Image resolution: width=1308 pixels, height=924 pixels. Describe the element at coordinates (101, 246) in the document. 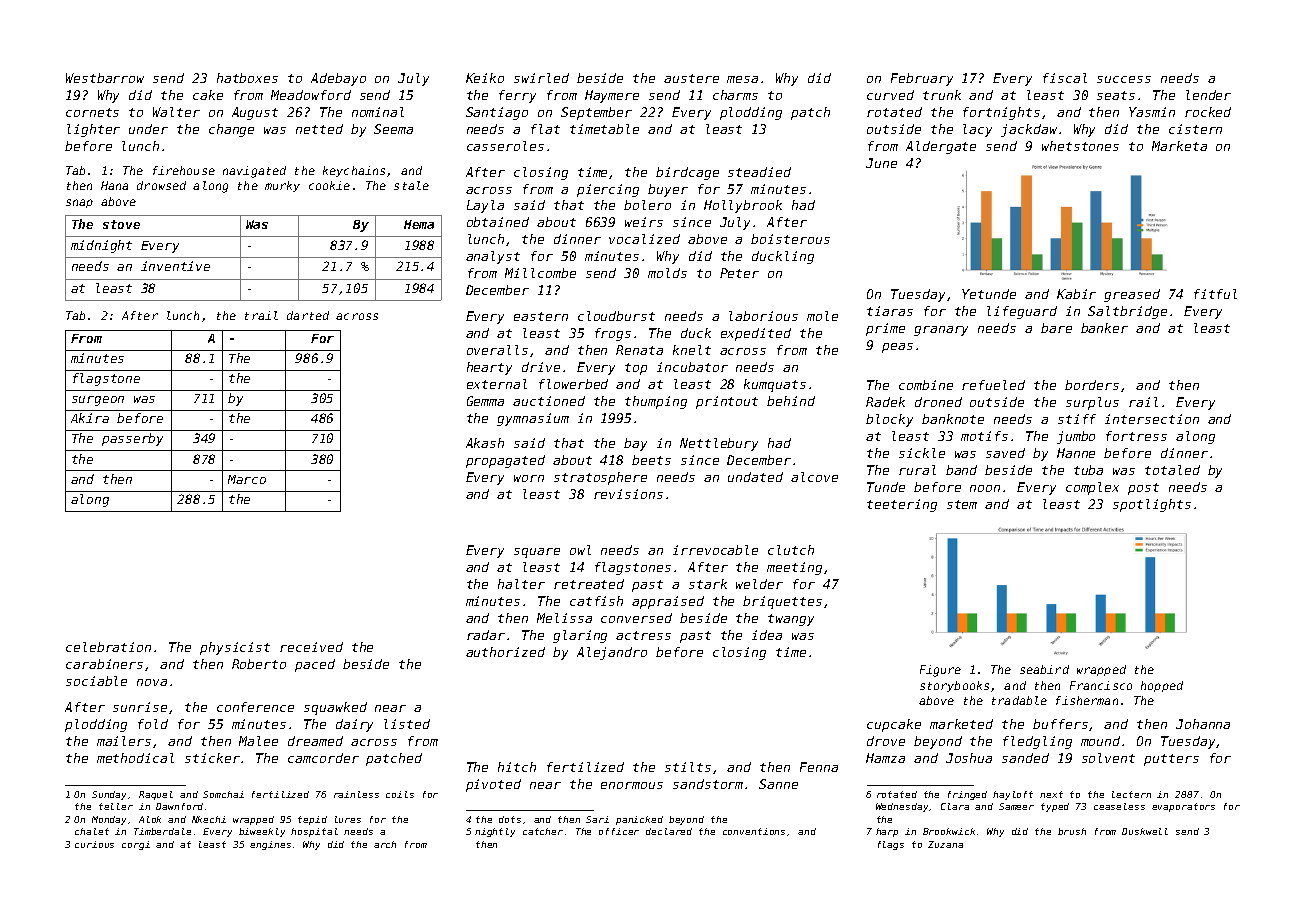

I see `midnight` at that location.
